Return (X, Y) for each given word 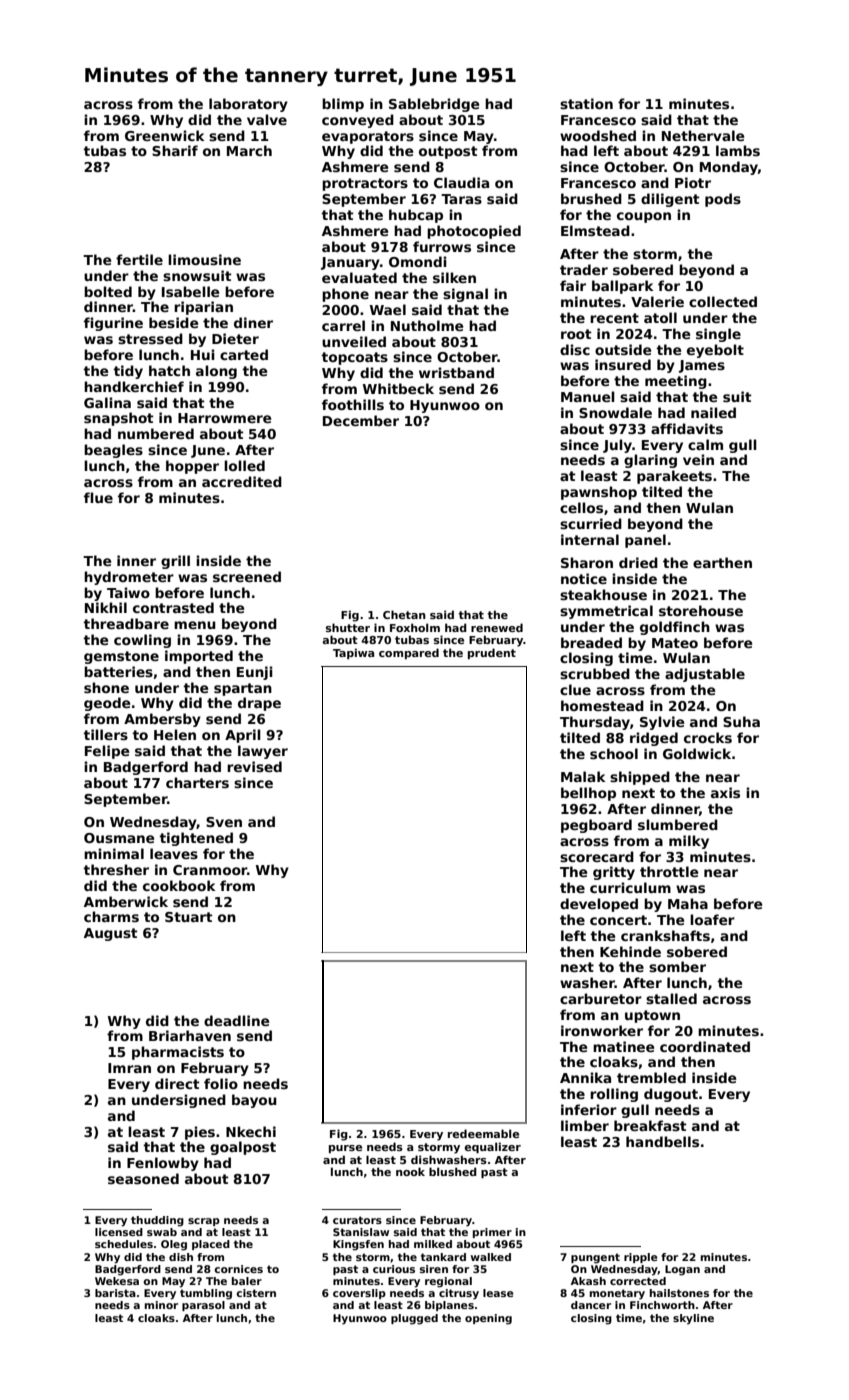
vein (698, 459)
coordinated (705, 1046)
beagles (113, 451)
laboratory (248, 105)
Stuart (189, 917)
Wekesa (117, 1281)
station (586, 103)
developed (599, 905)
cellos (581, 507)
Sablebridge (434, 105)
